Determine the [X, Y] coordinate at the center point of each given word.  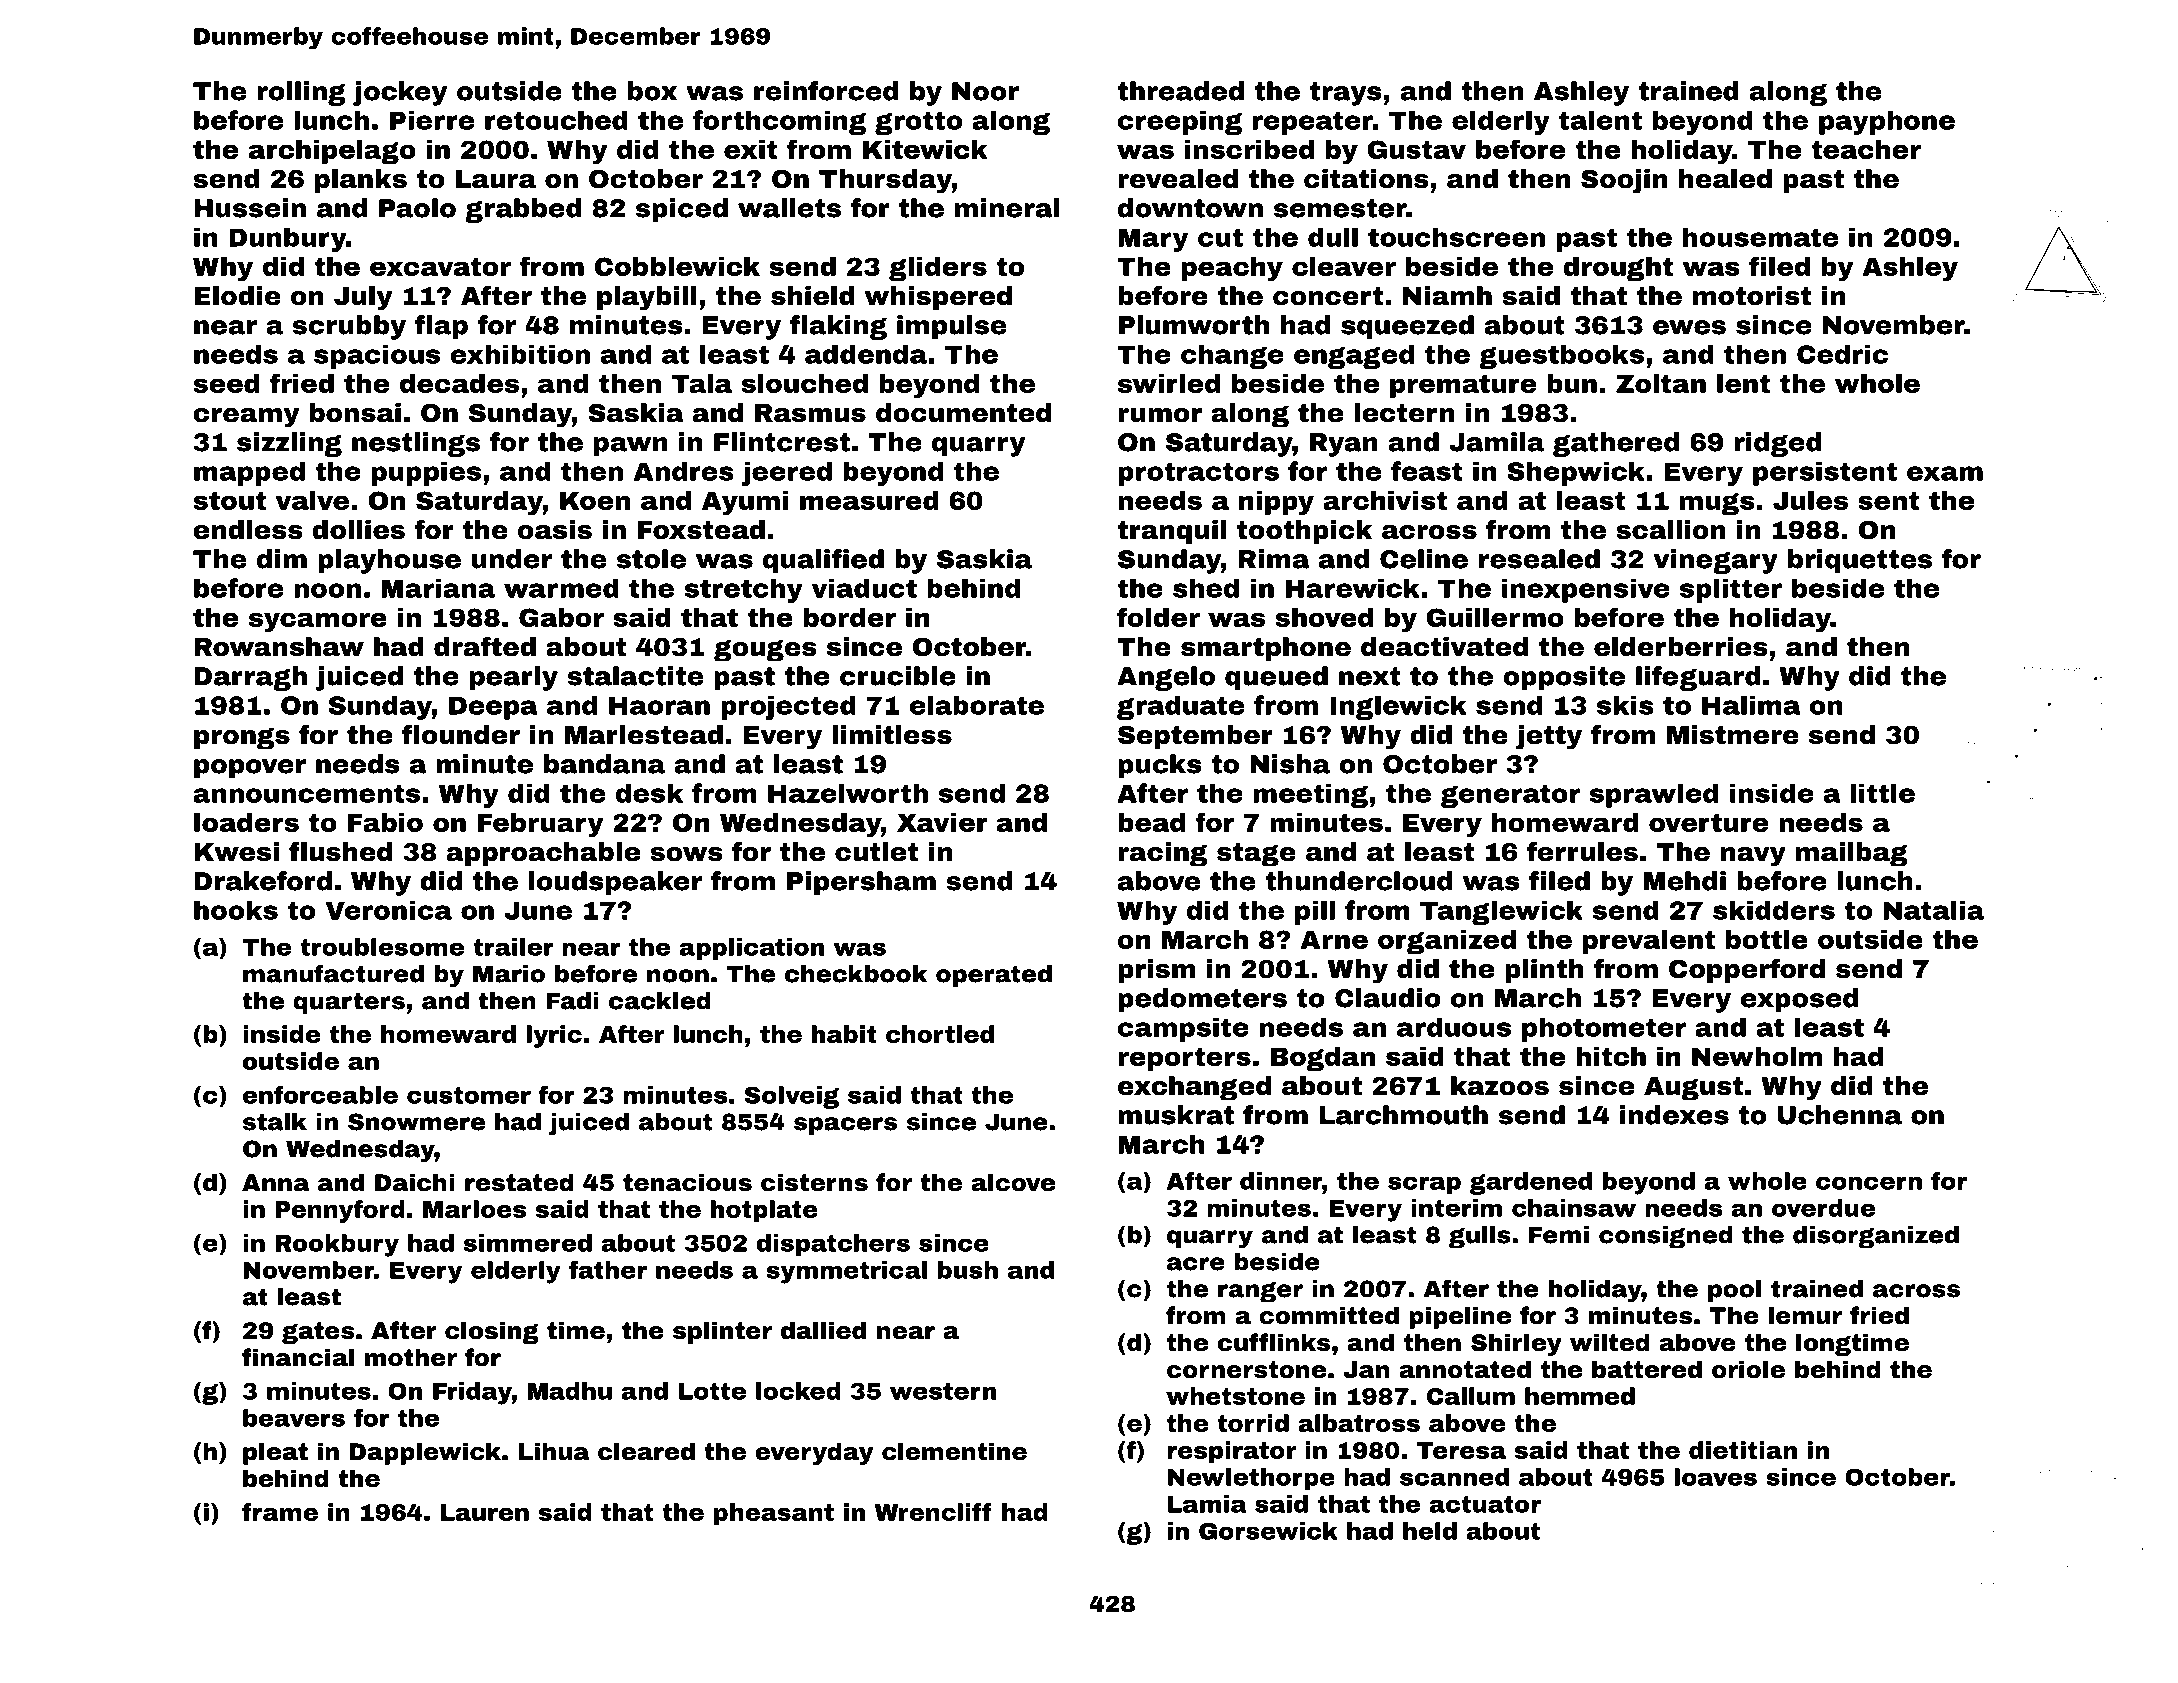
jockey [400, 93]
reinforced [826, 91]
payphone [1887, 122]
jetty [1549, 737]
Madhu [569, 1391]
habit [844, 1034]
